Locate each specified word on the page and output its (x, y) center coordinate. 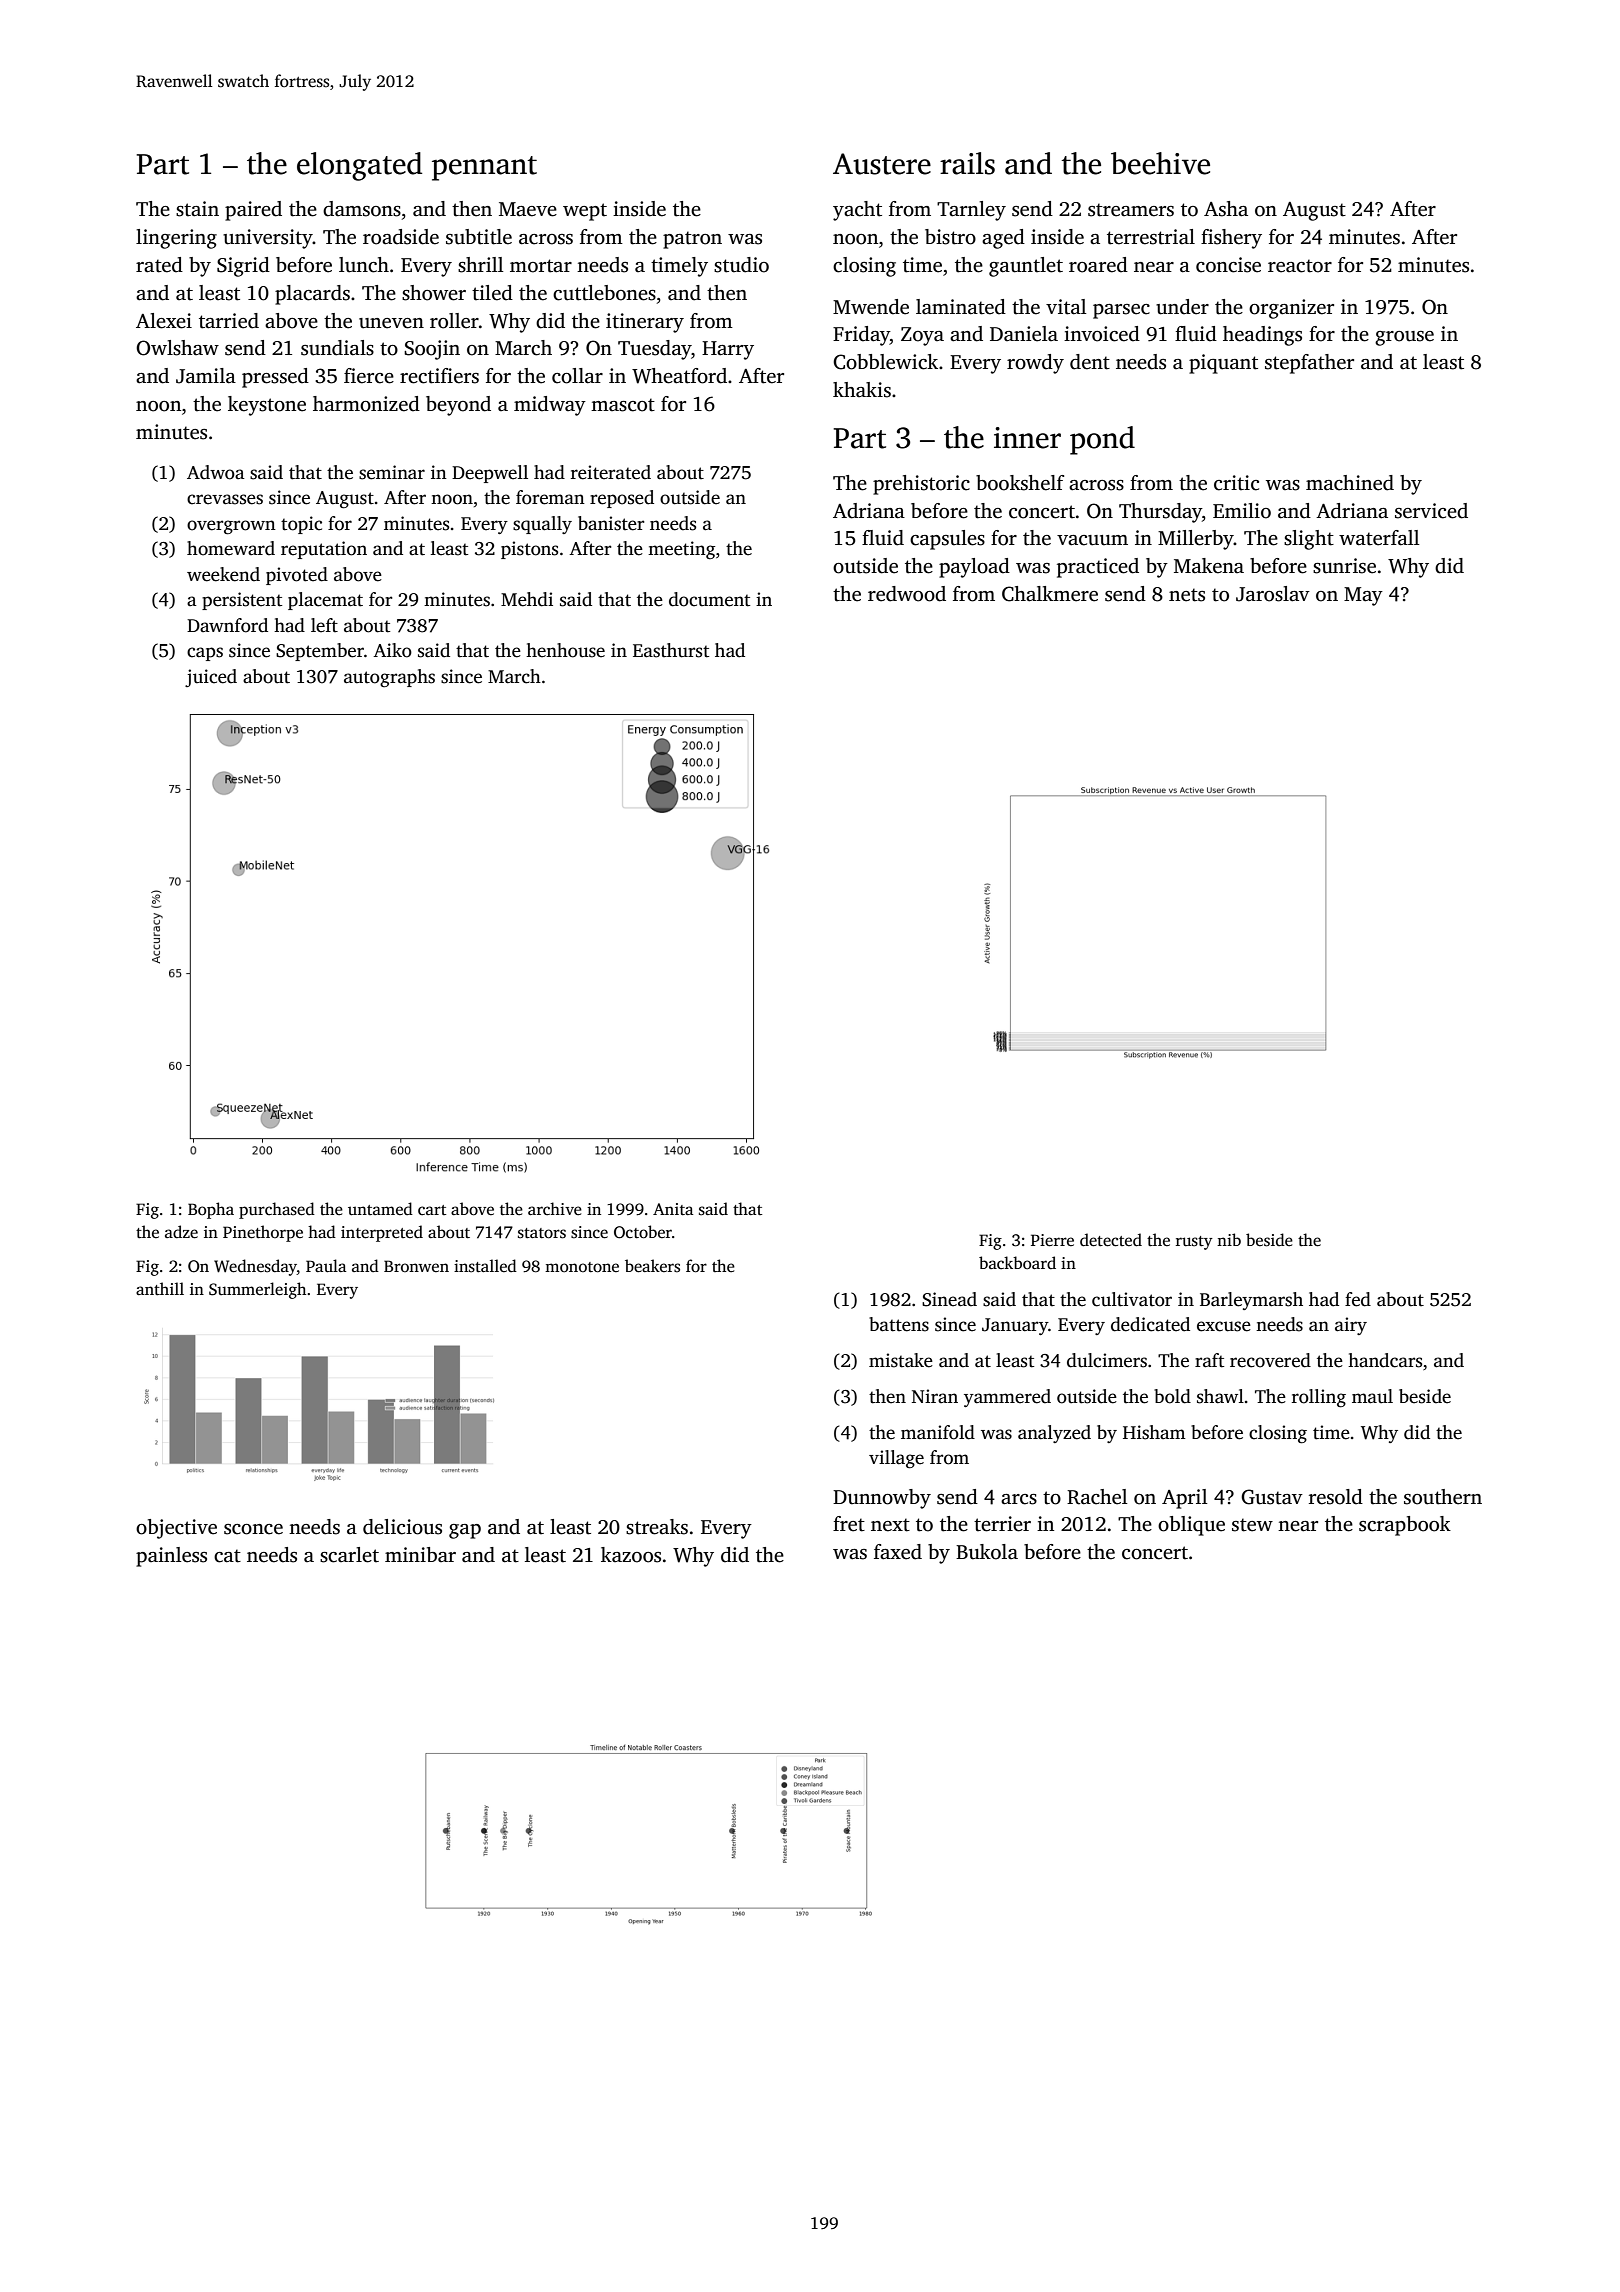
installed (485, 1266)
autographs (389, 678)
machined (1350, 483)
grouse (1404, 338)
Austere (882, 164)
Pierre (1052, 1240)
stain (197, 209)
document (709, 599)
